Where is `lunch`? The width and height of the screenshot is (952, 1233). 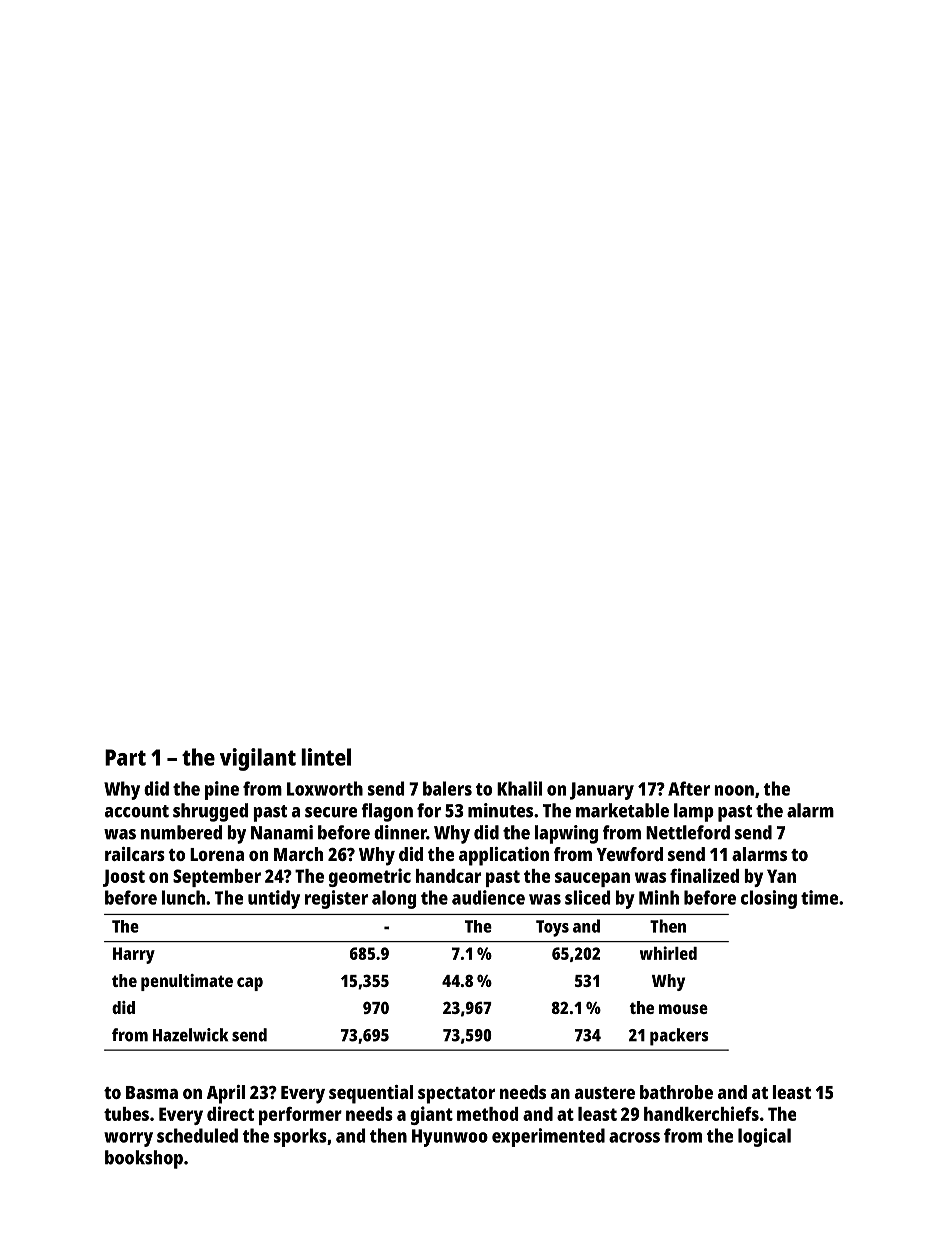 lunch is located at coordinates (183, 897).
